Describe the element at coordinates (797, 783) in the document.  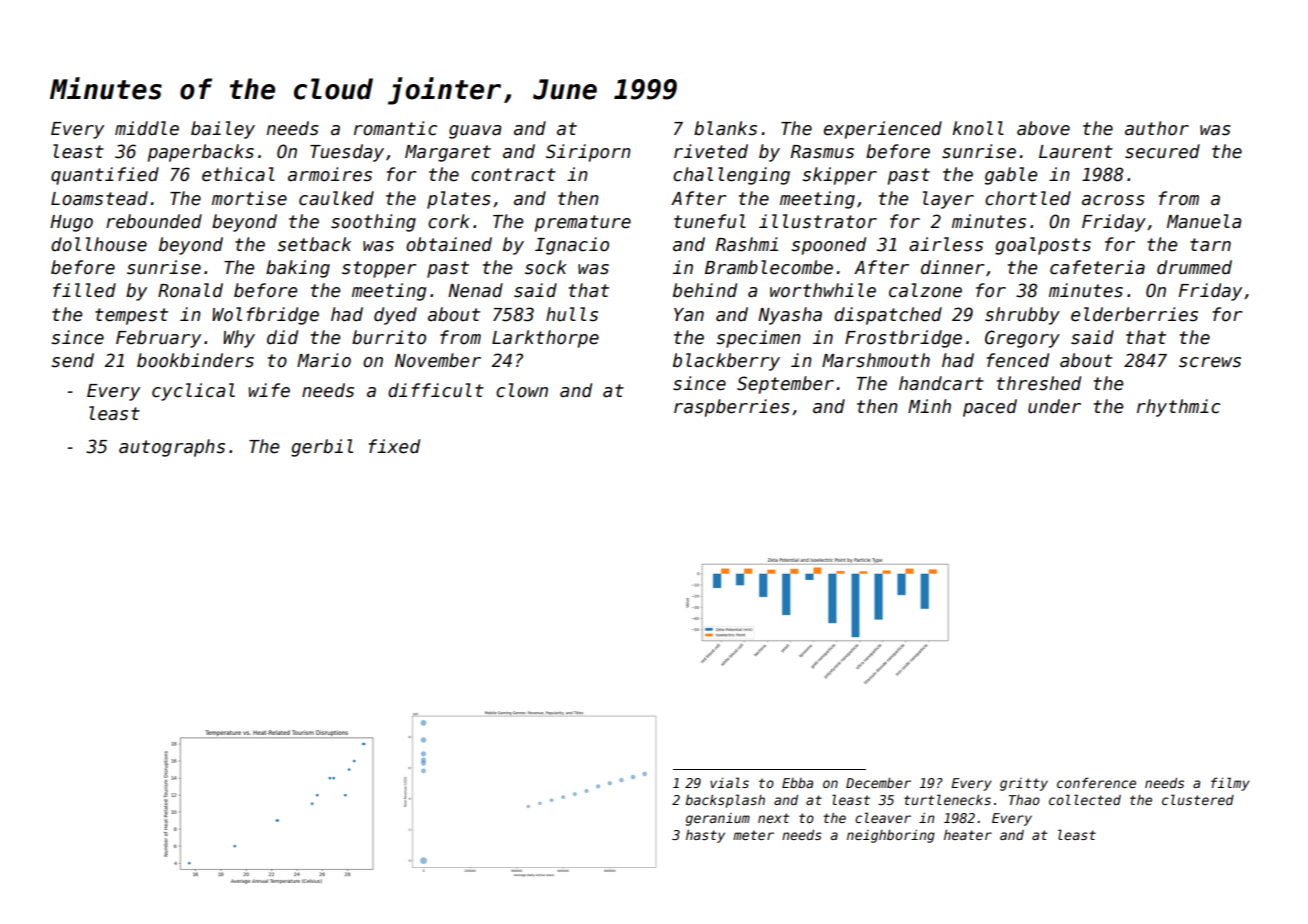
I see `Ebba` at that location.
